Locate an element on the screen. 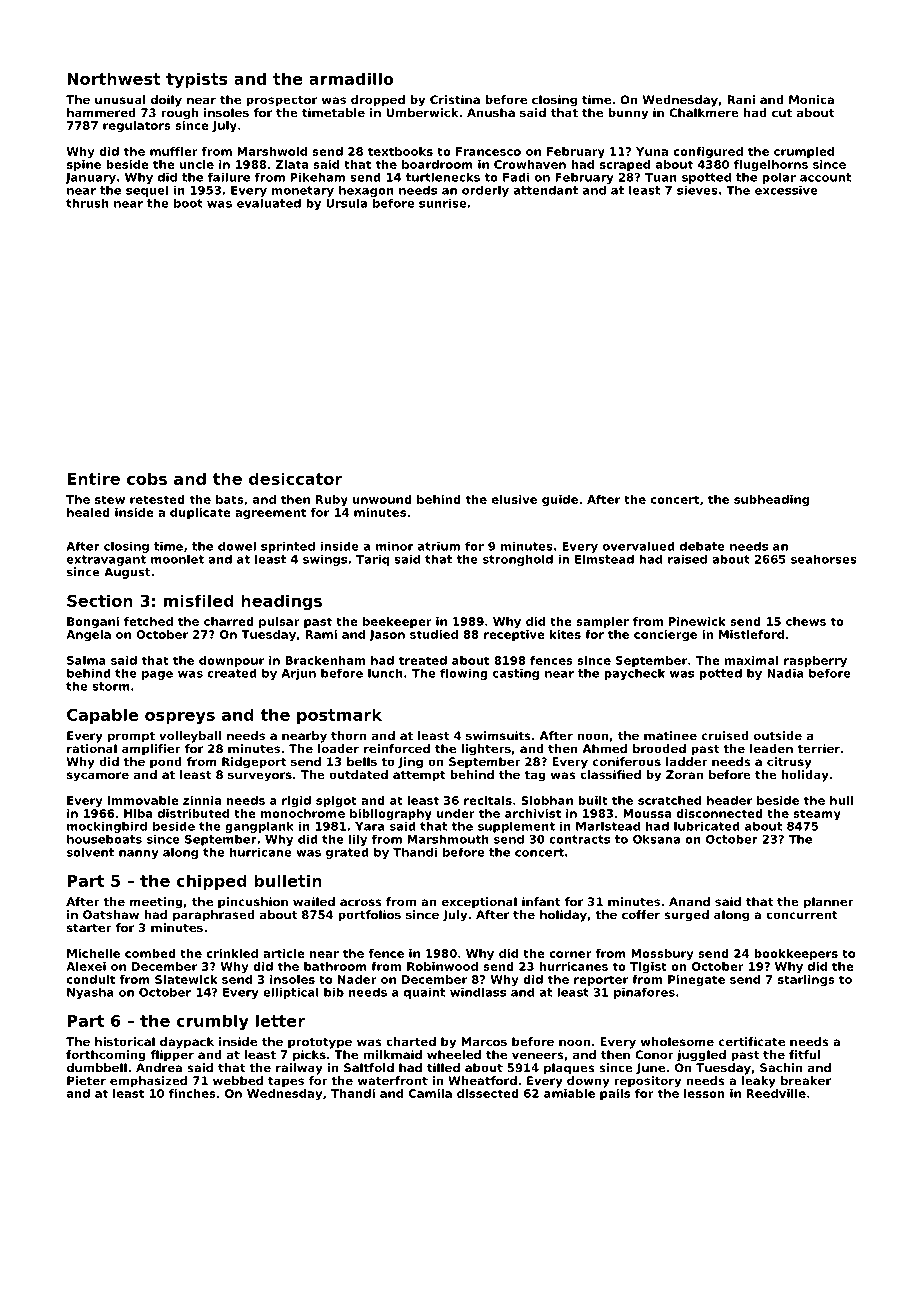 This screenshot has width=924, height=1308. spine is located at coordinates (84, 165).
